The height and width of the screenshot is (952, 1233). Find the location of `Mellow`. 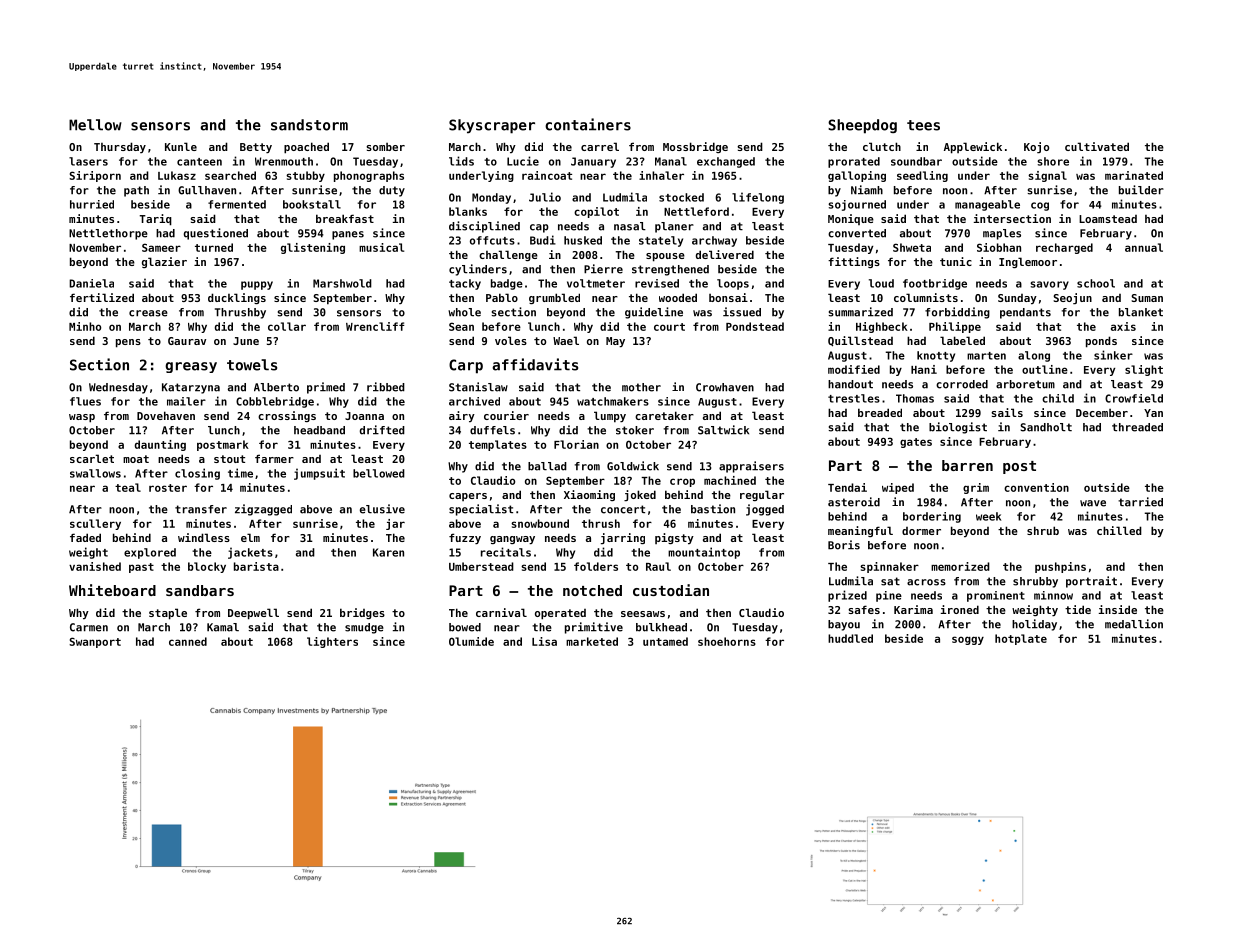

Mellow is located at coordinates (95, 125).
